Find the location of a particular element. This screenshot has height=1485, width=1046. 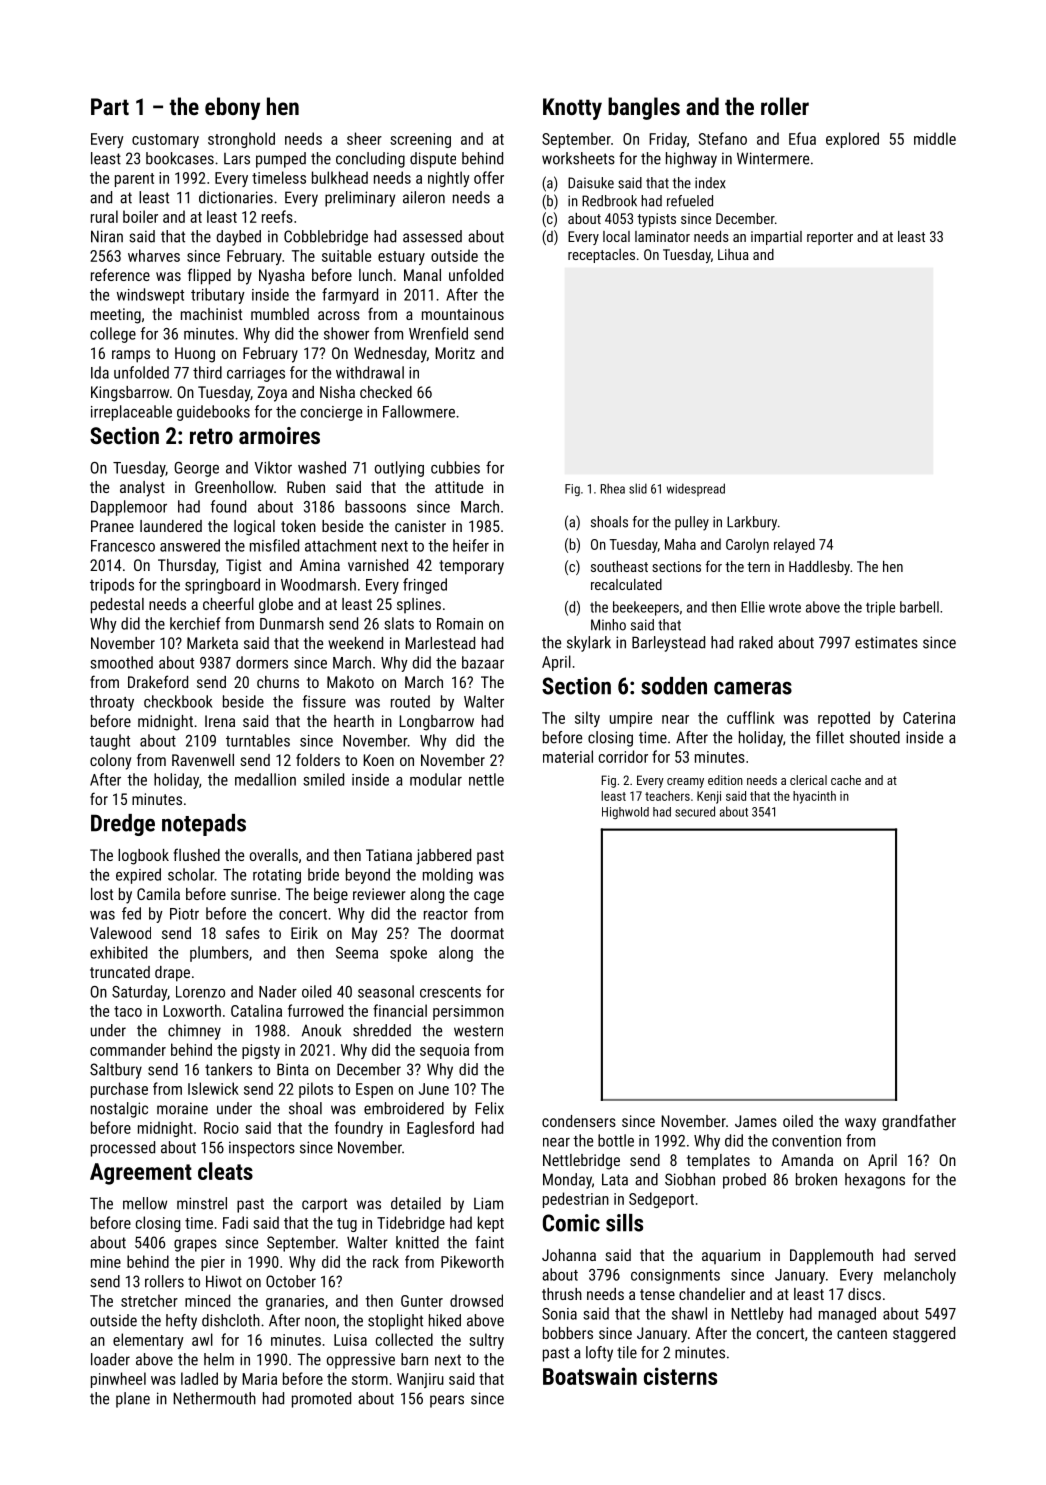

granaries is located at coordinates (295, 1302).
